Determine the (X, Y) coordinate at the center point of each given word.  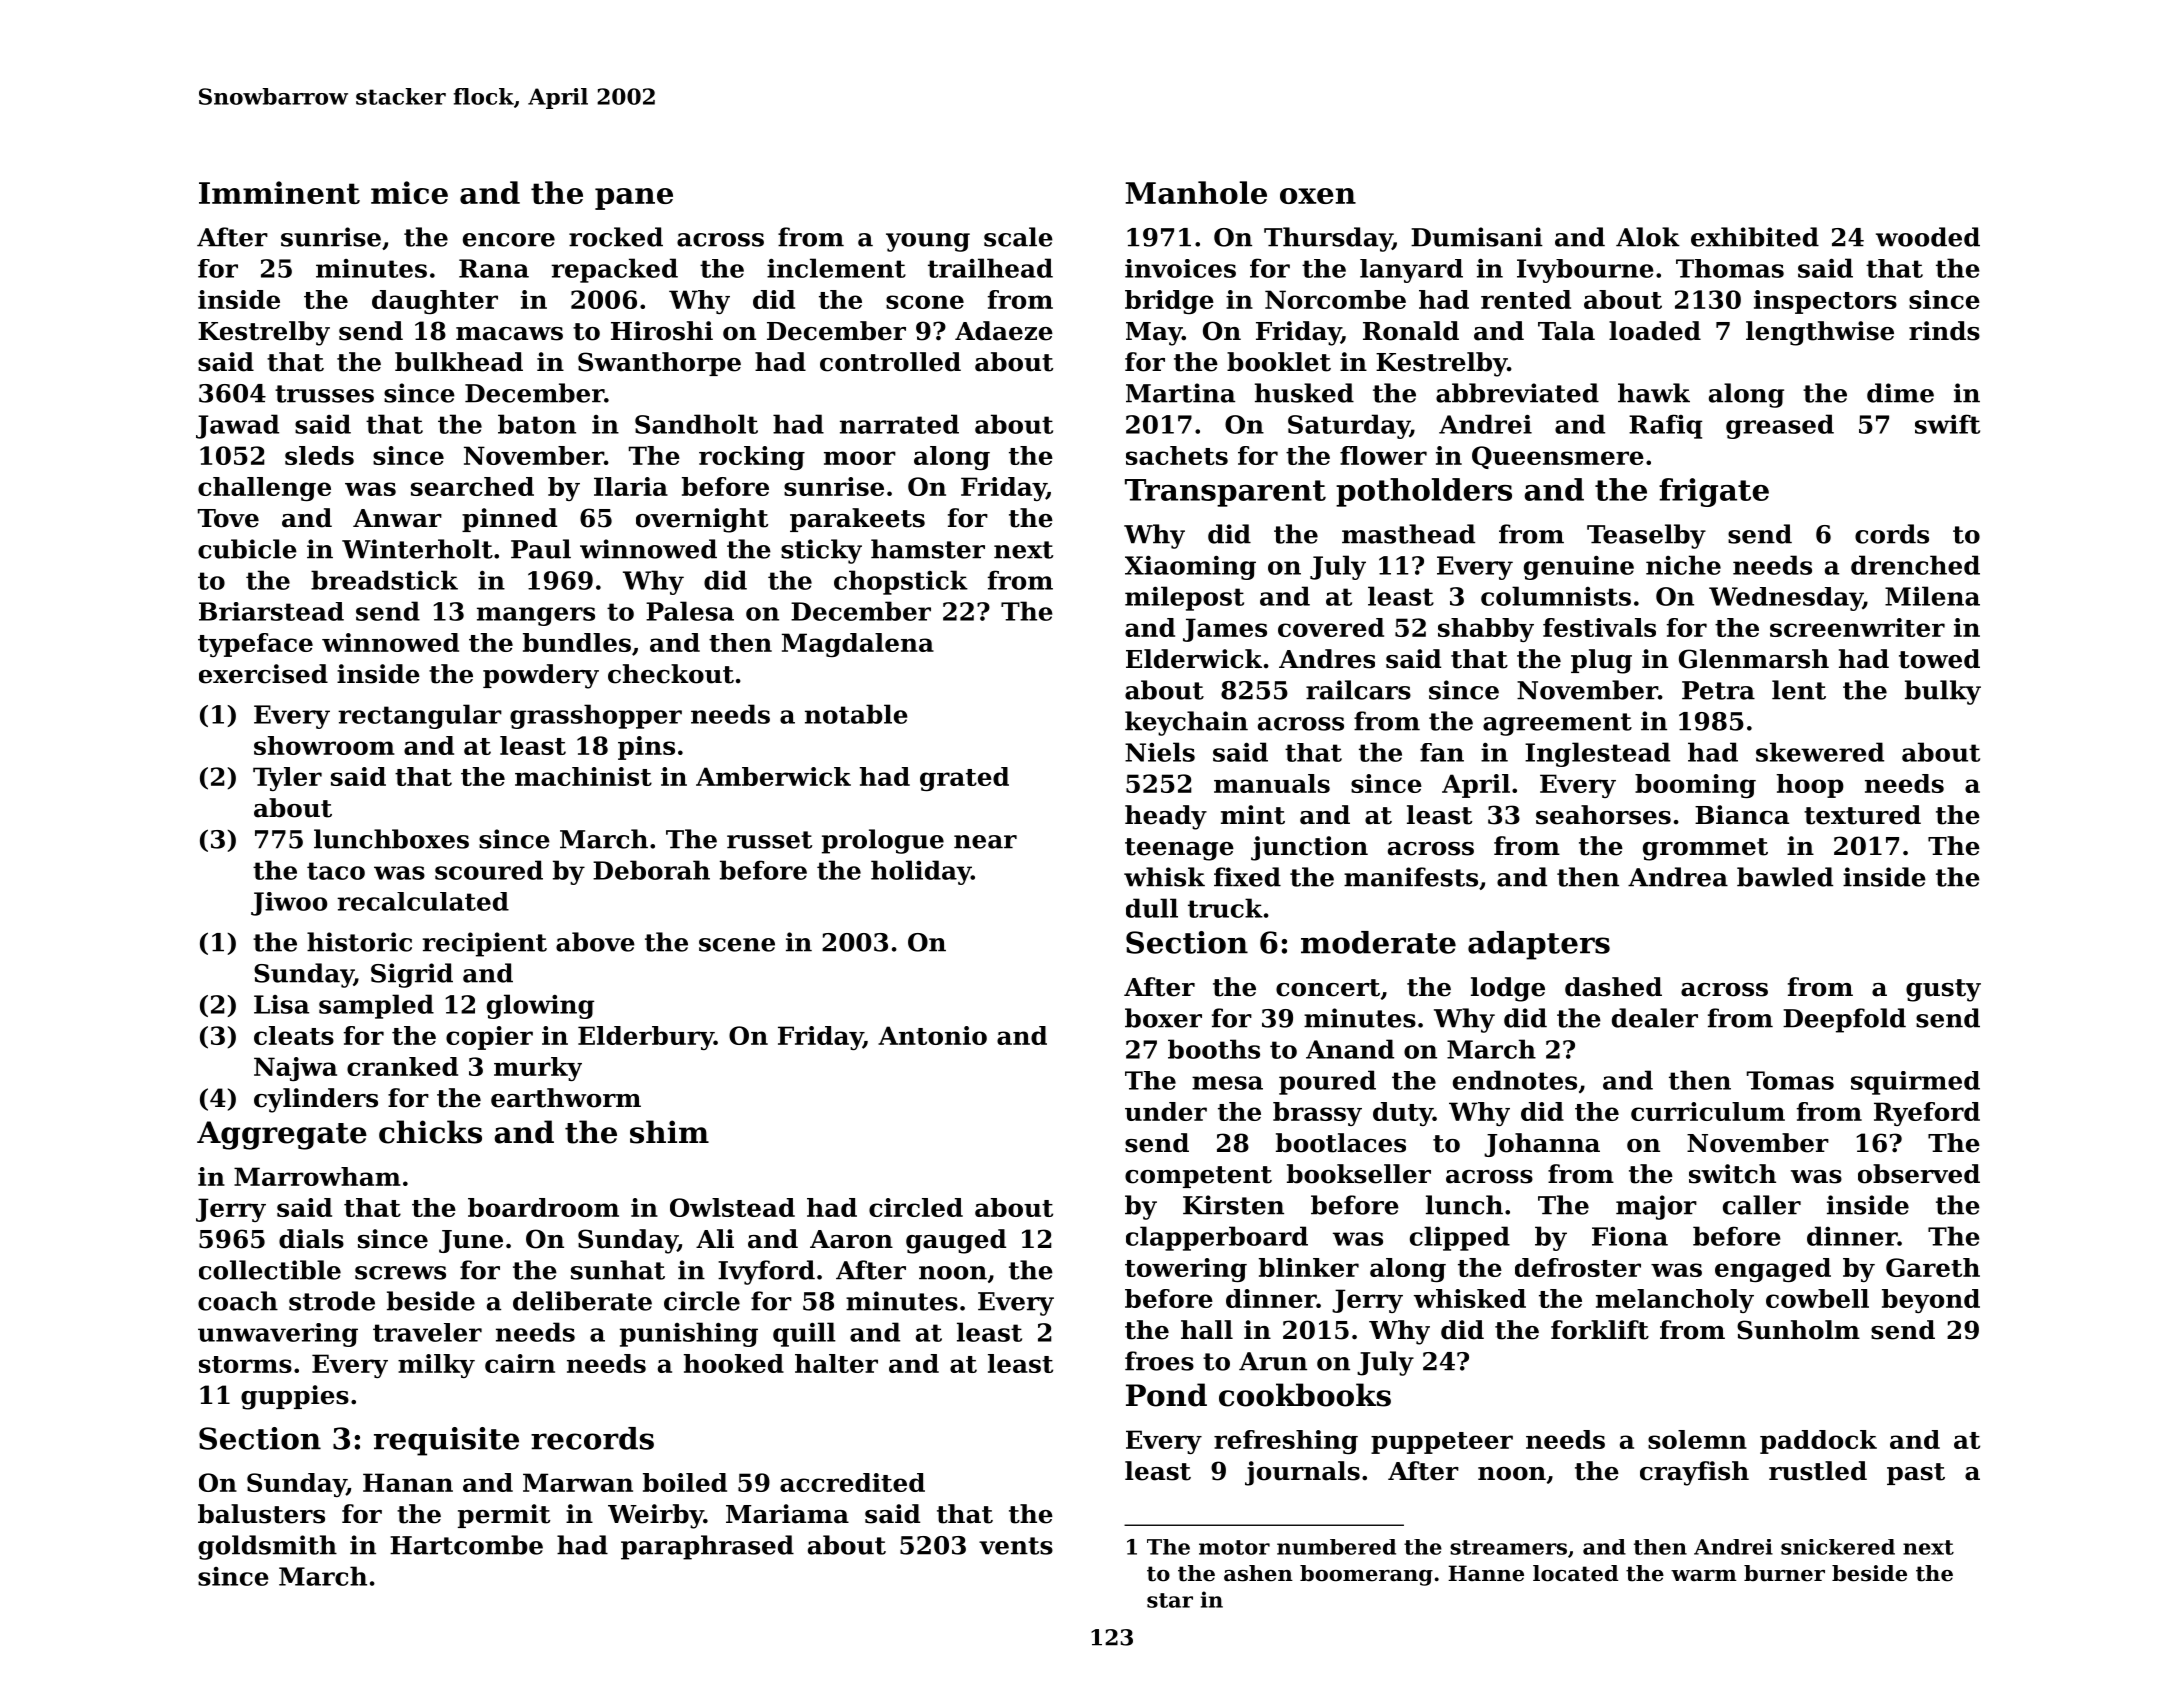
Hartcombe (466, 1545)
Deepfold (1844, 1020)
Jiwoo (289, 904)
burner (1784, 1573)
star (1170, 1600)
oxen (1318, 196)
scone (925, 302)
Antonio (932, 1035)
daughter (435, 302)
